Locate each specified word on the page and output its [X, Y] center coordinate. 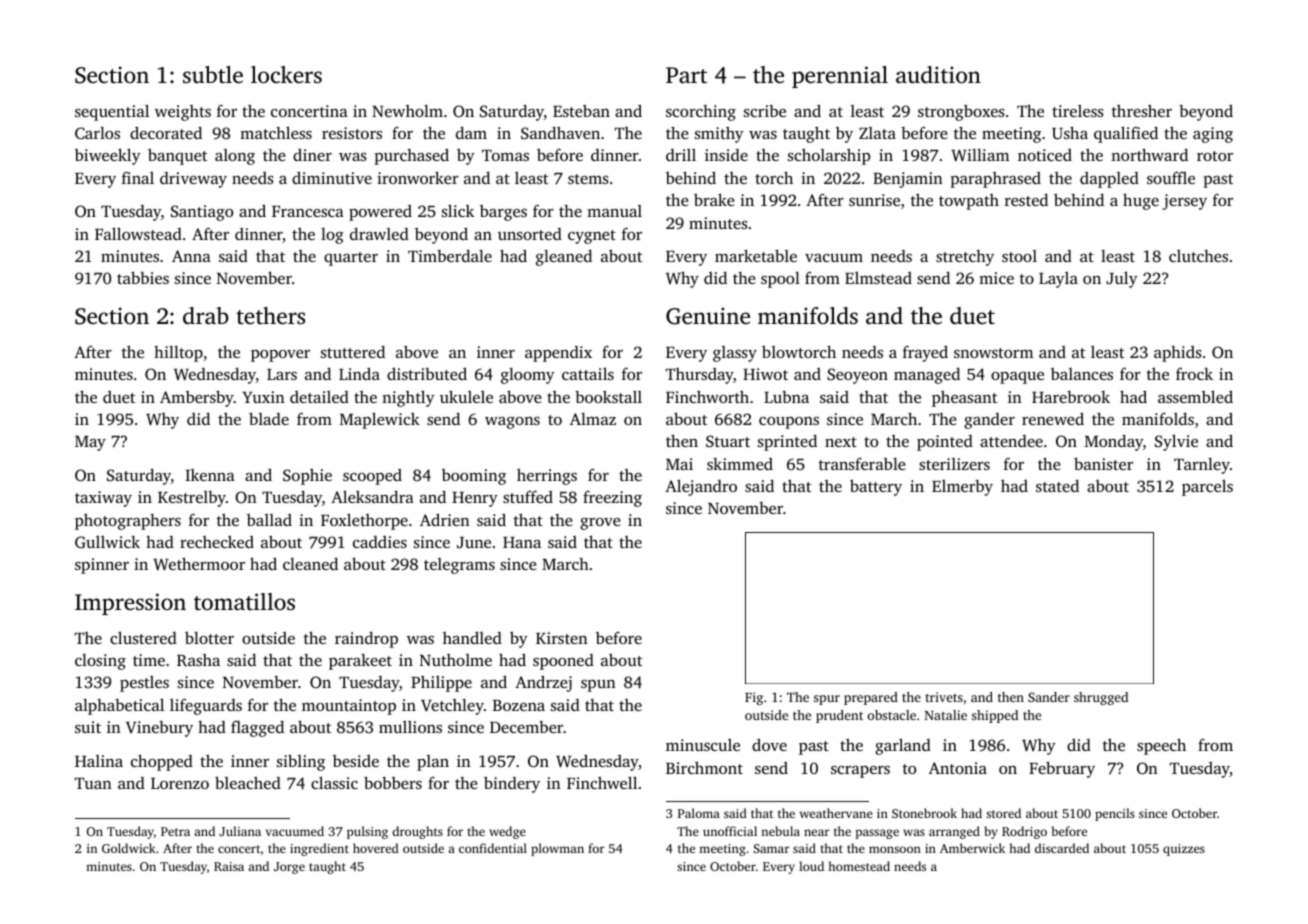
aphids [1178, 354]
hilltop [178, 354]
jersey [1185, 202]
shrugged [1101, 698]
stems [588, 179]
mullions [410, 727]
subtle [213, 75]
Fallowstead [138, 233]
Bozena [519, 705]
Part [686, 75]
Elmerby [962, 488]
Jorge [289, 868]
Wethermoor [199, 564]
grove [600, 524]
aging [1213, 135]
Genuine [708, 316]
